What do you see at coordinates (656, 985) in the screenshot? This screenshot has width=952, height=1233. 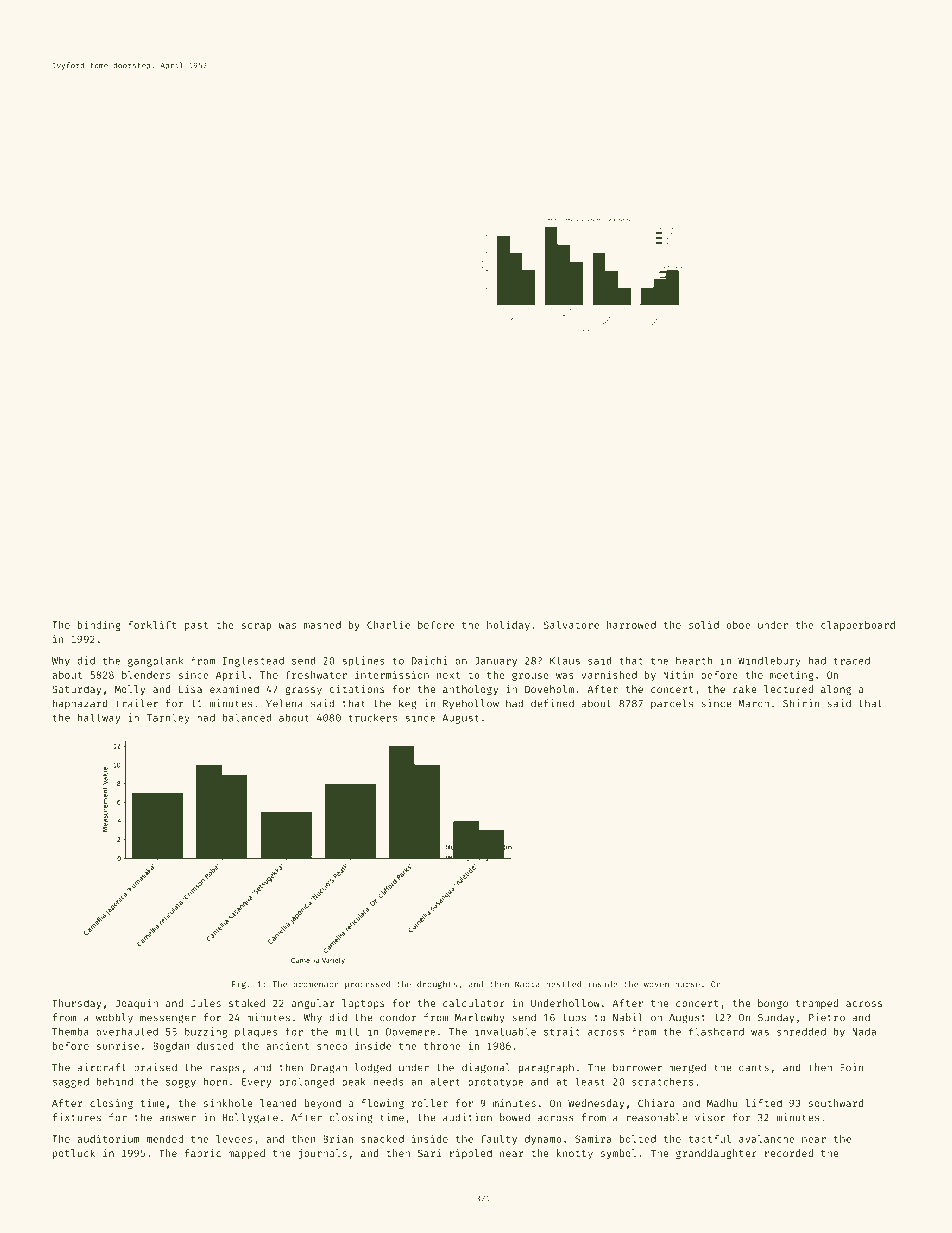 I see `woven` at bounding box center [656, 985].
